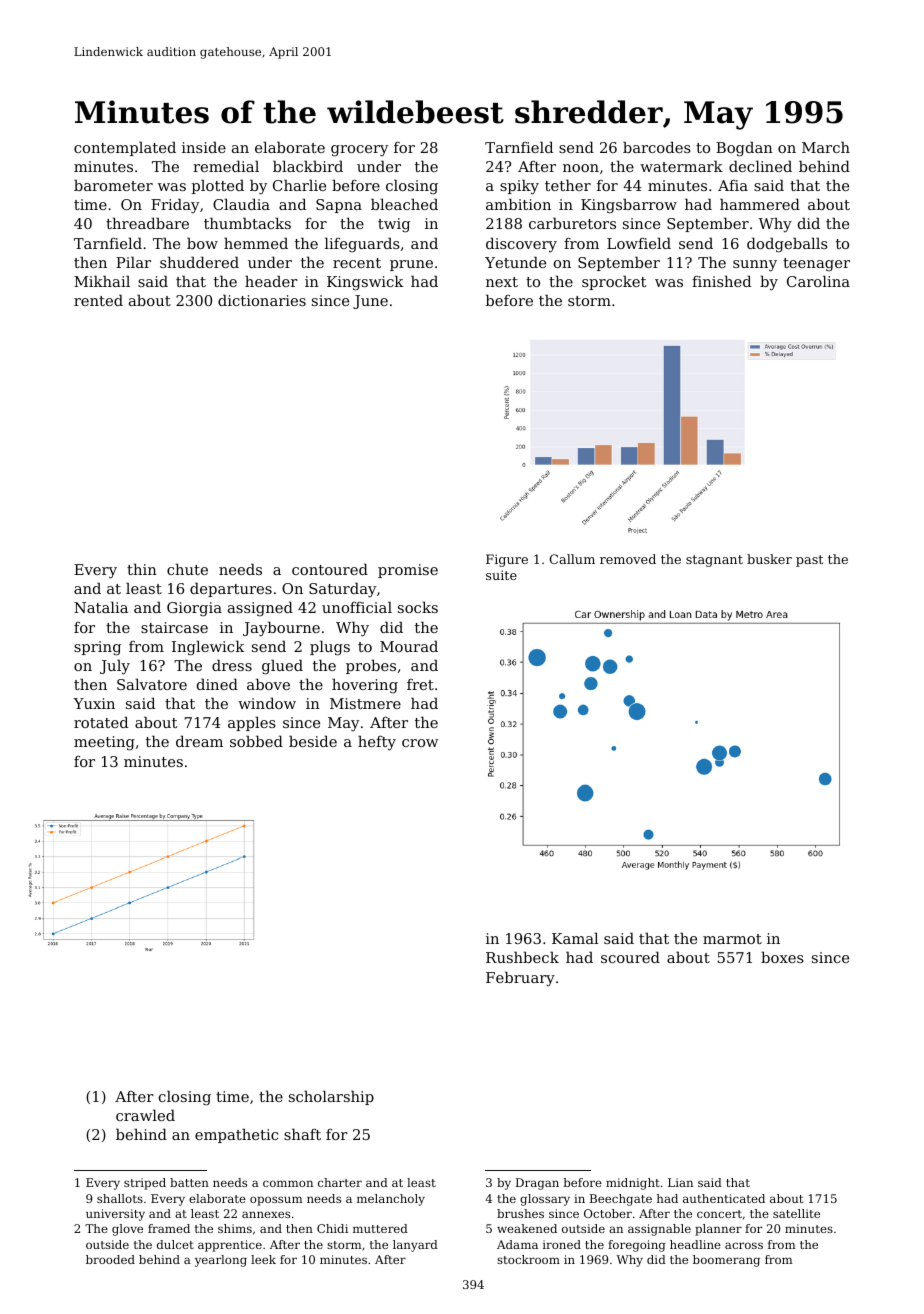  What do you see at coordinates (769, 559) in the screenshot?
I see `busker` at bounding box center [769, 559].
